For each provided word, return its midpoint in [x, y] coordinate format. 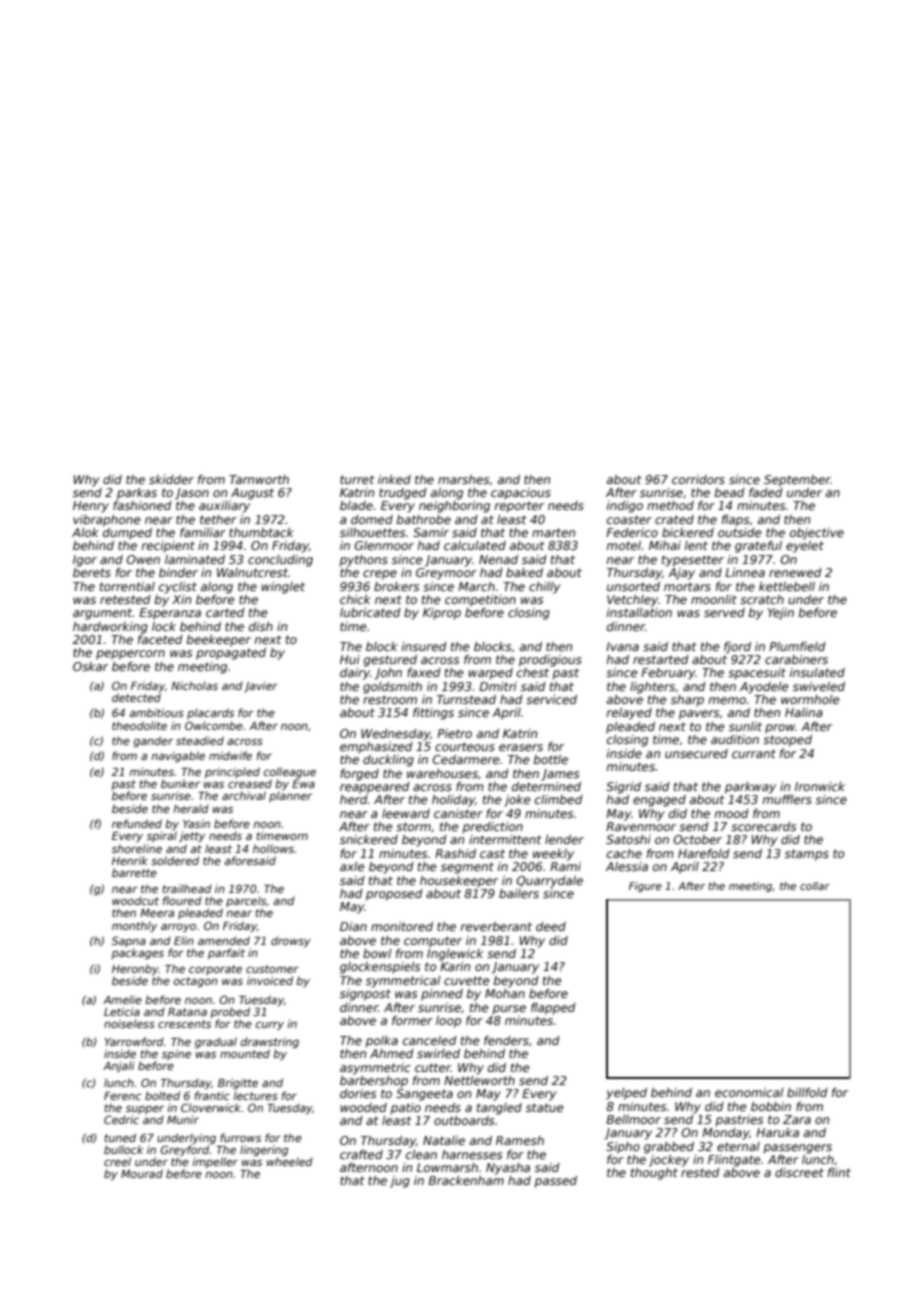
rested [700, 1172]
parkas [137, 494]
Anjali [118, 1066]
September [797, 481]
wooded [363, 1107]
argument [102, 614]
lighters [652, 688]
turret [357, 479]
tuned [120, 1137]
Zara [797, 1119]
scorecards [763, 826]
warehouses [442, 773]
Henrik [130, 860]
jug [400, 1182]
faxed [424, 672]
